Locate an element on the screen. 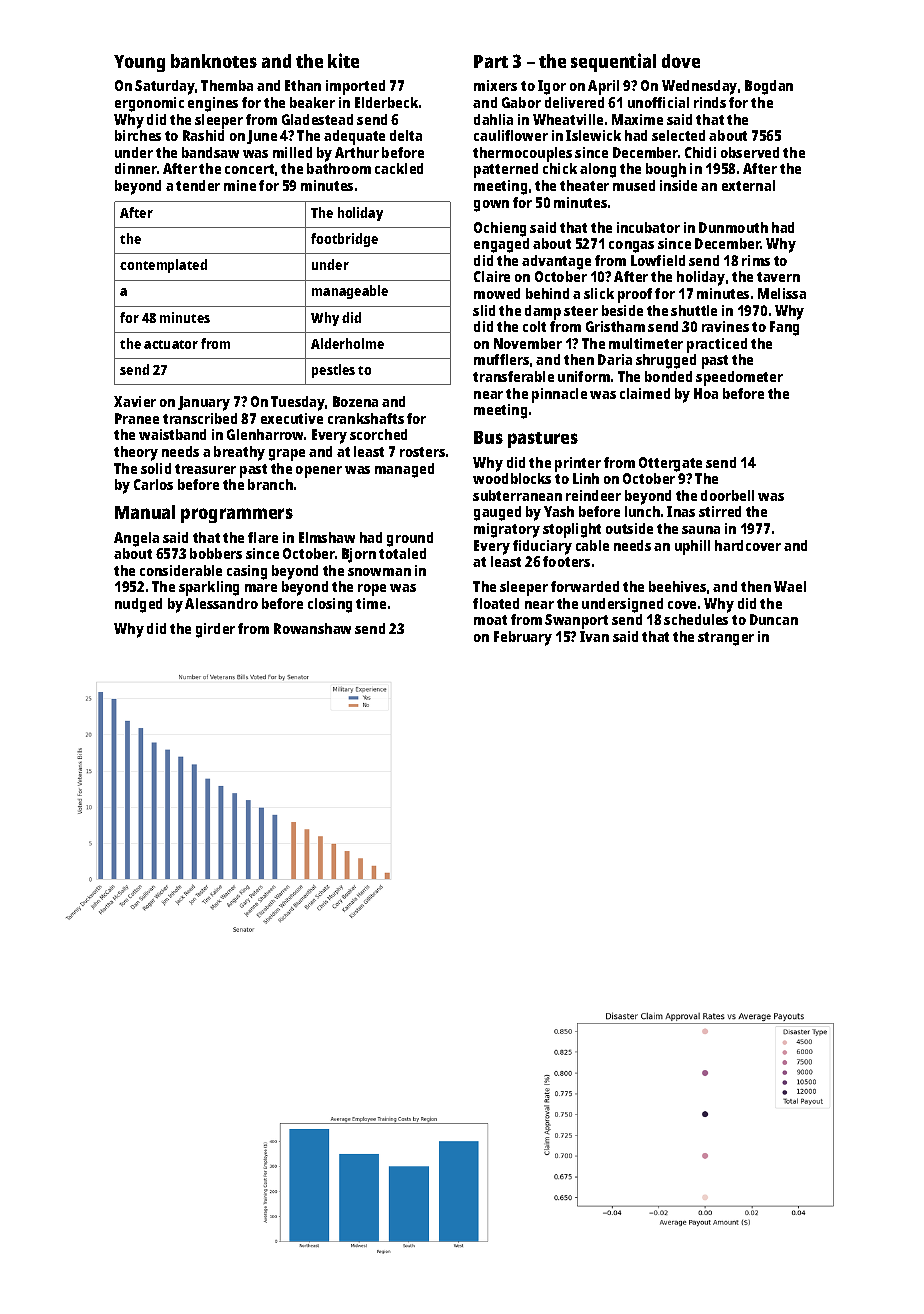  Young is located at coordinates (139, 63).
